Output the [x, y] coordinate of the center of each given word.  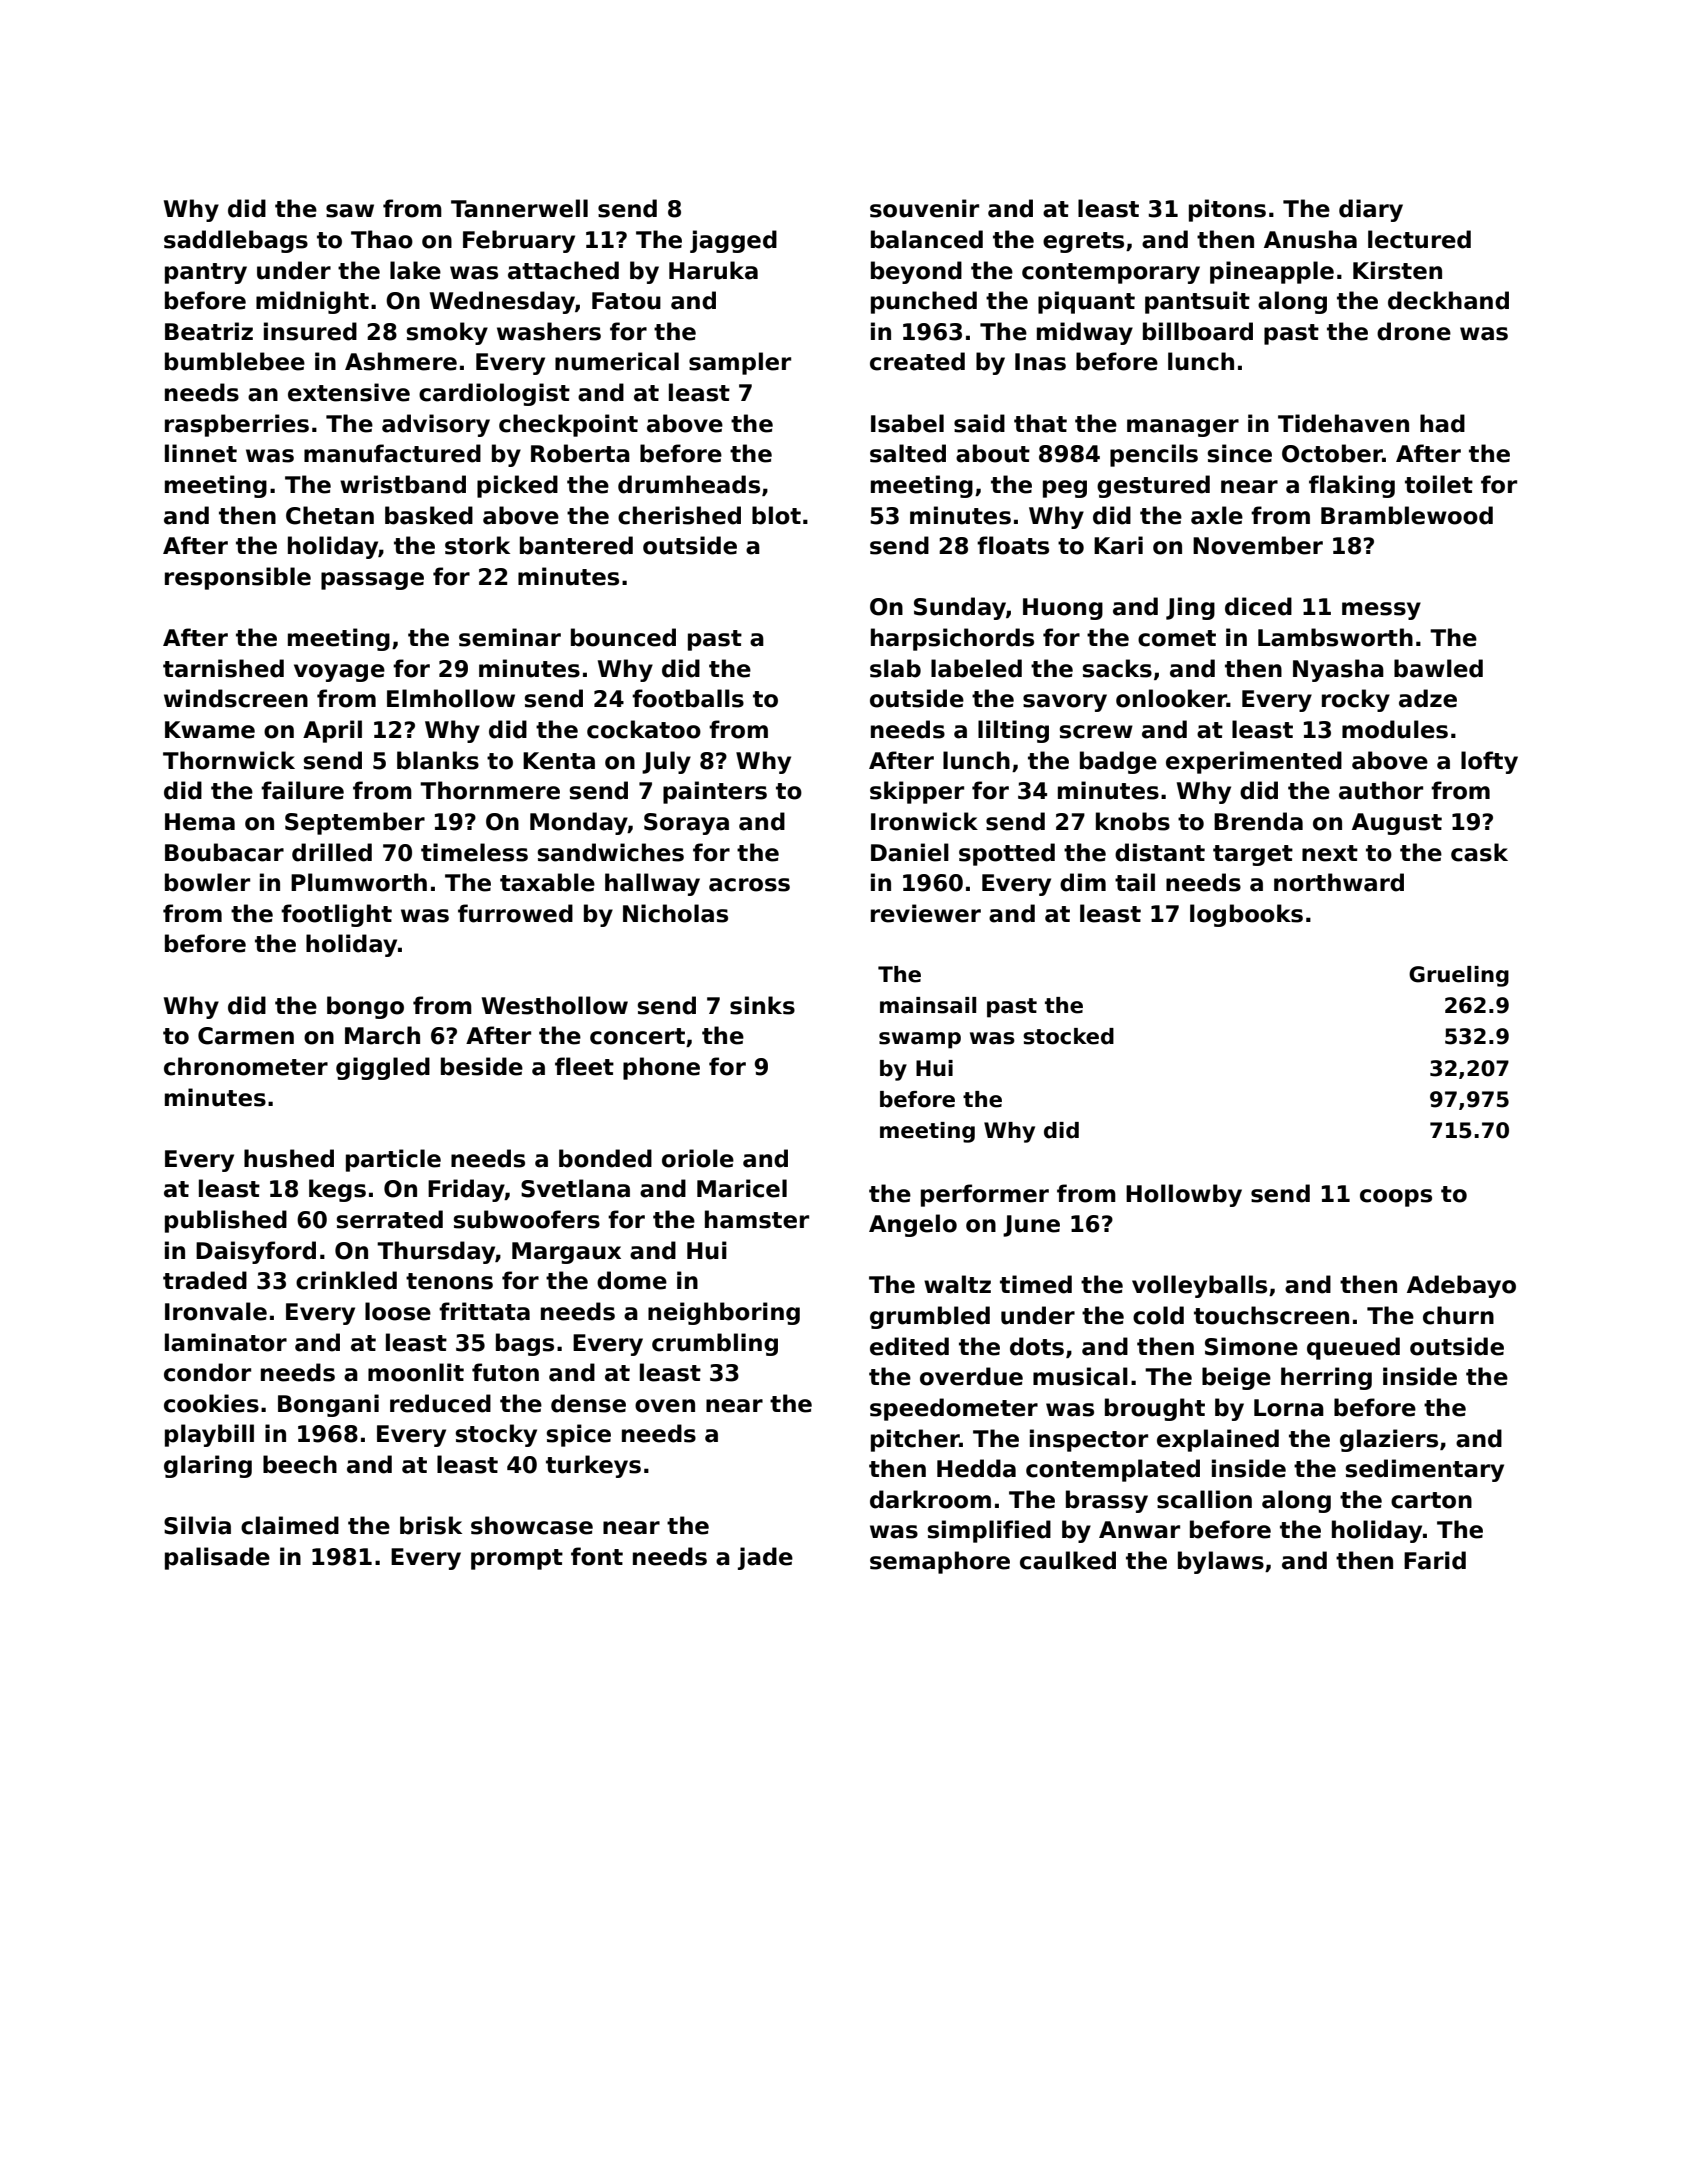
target [1253, 855]
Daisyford [256, 1252]
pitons [1227, 210]
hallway [652, 884]
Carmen [246, 1036]
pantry [206, 273]
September [355, 823]
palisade [217, 1558]
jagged [733, 241]
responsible [238, 578]
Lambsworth [1335, 637]
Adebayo [1461, 1286]
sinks [762, 1005]
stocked [1068, 1036]
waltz [957, 1284]
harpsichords [952, 639]
